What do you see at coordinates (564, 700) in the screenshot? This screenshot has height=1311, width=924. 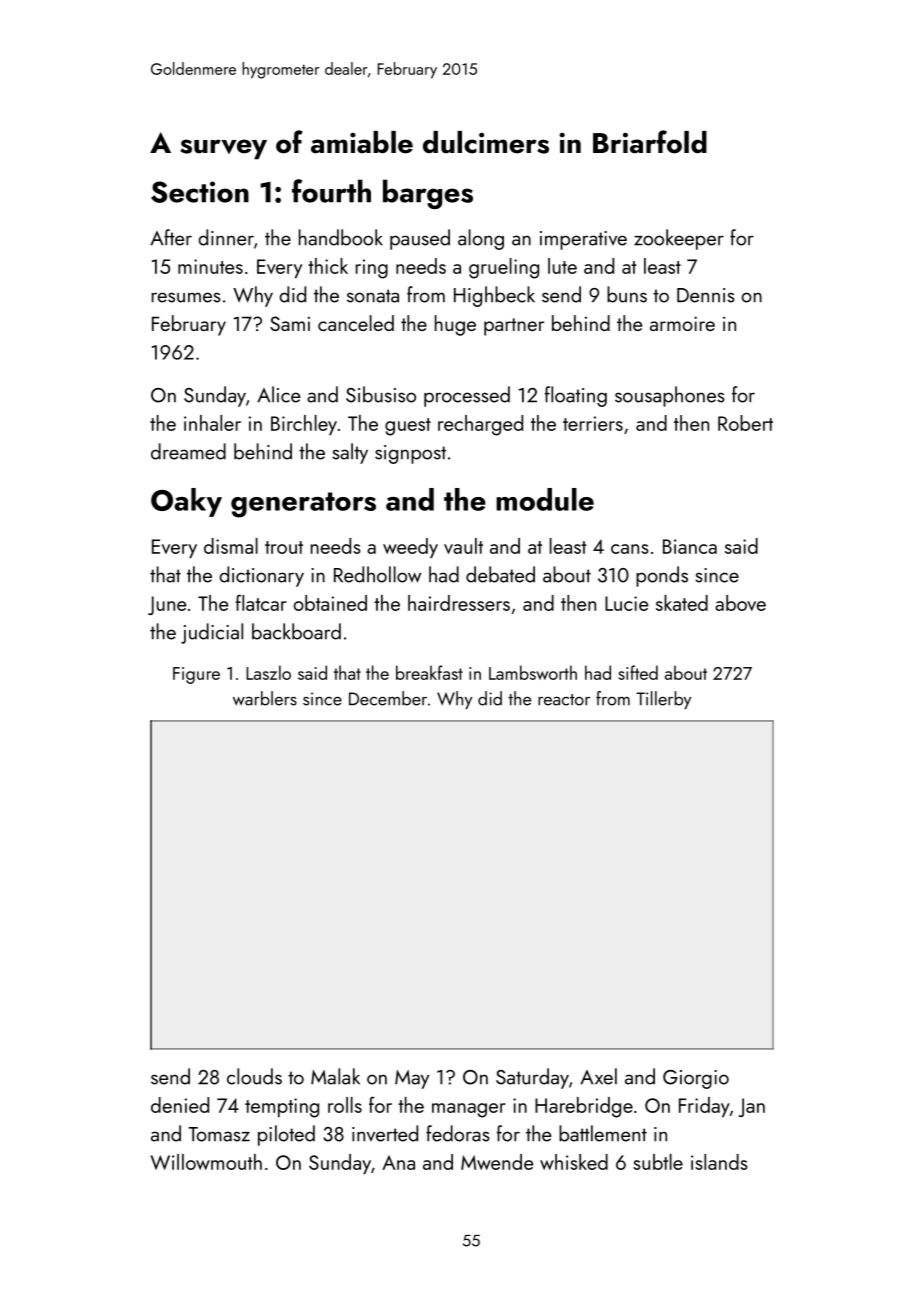 I see `reactor` at bounding box center [564, 700].
